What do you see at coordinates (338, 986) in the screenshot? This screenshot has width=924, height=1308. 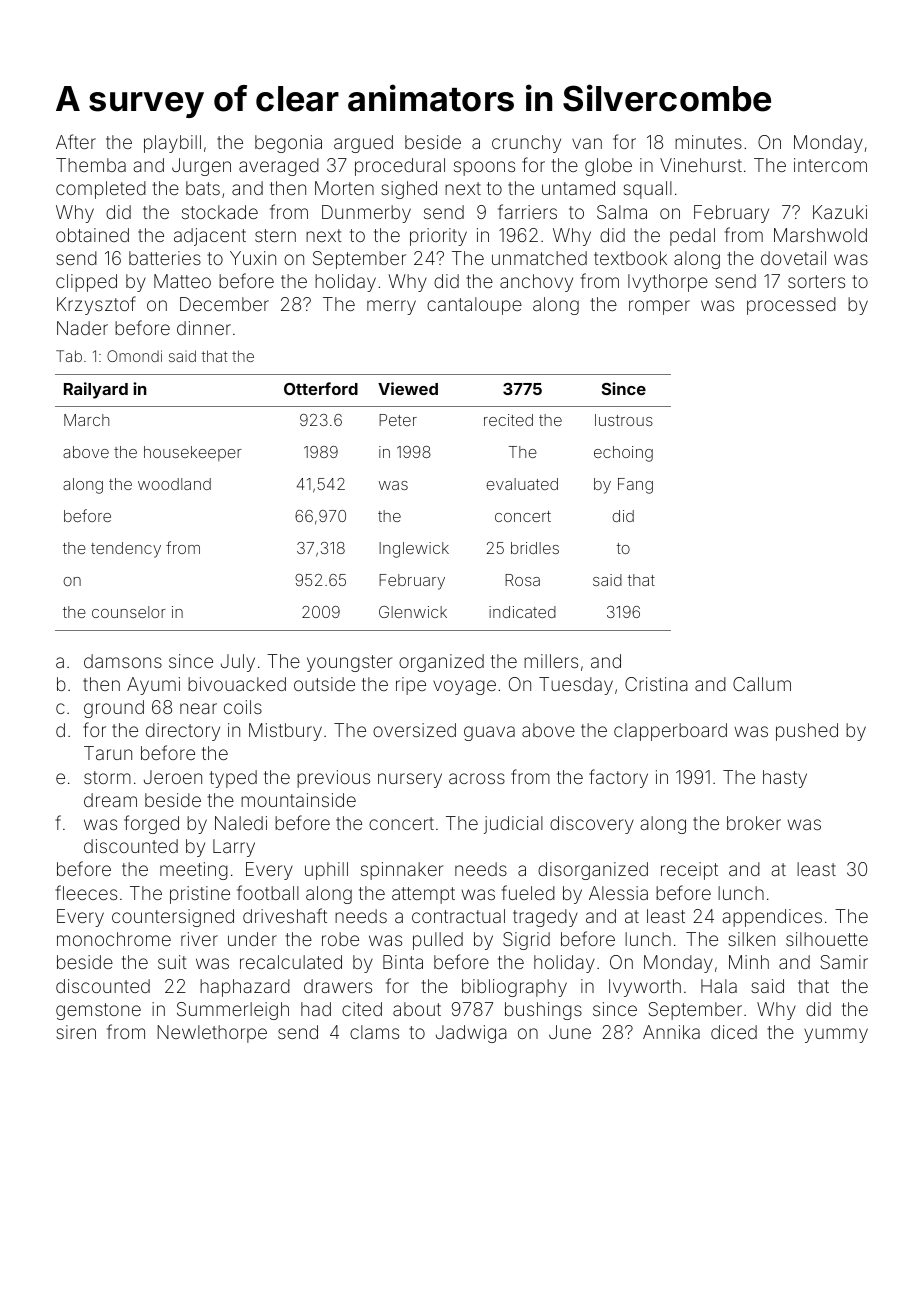 I see `drawers` at bounding box center [338, 986].
